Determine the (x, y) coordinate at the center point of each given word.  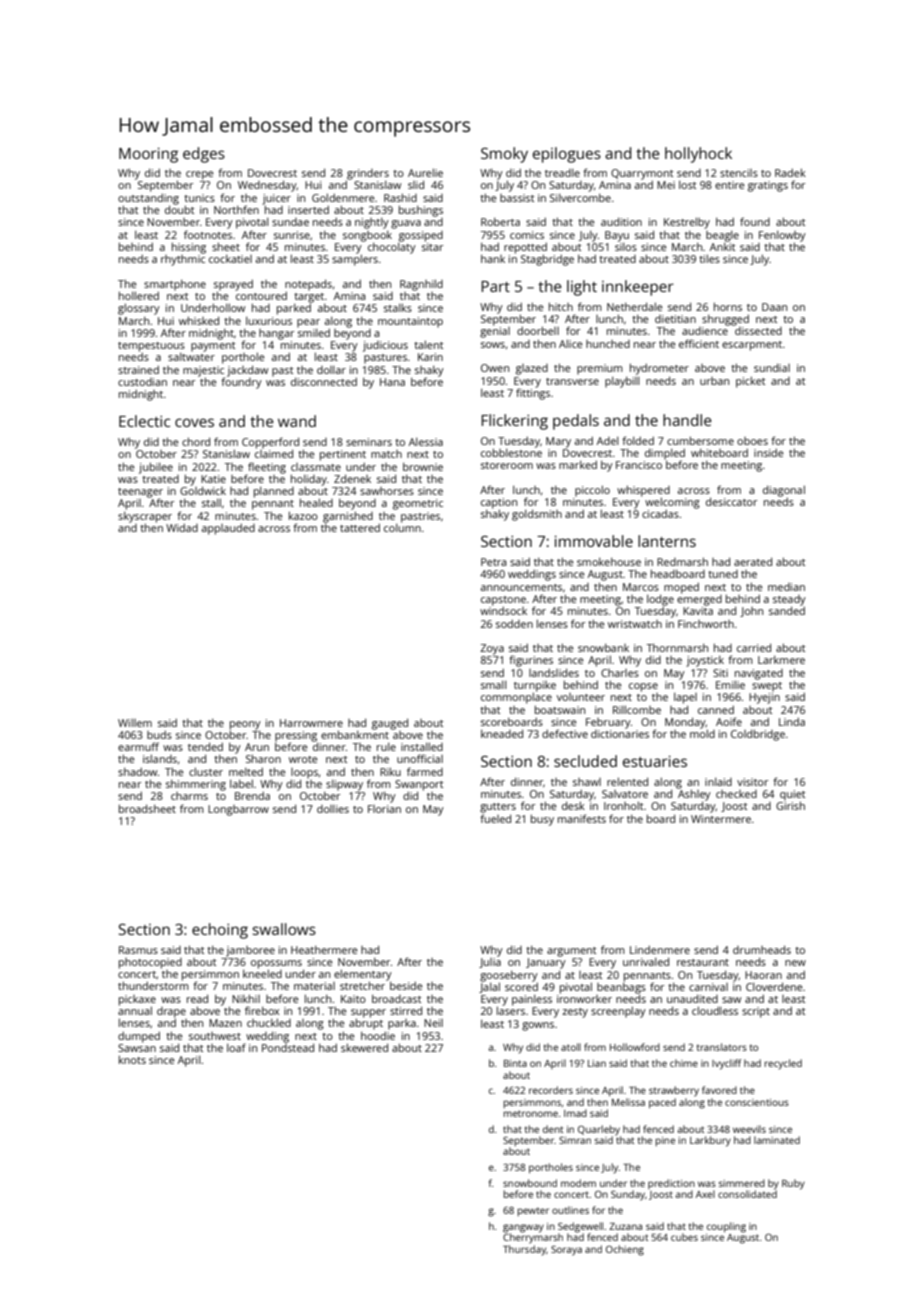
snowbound (530, 1183)
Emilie (730, 685)
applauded (228, 529)
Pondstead (288, 1048)
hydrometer (659, 369)
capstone (503, 601)
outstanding (148, 199)
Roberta (500, 222)
